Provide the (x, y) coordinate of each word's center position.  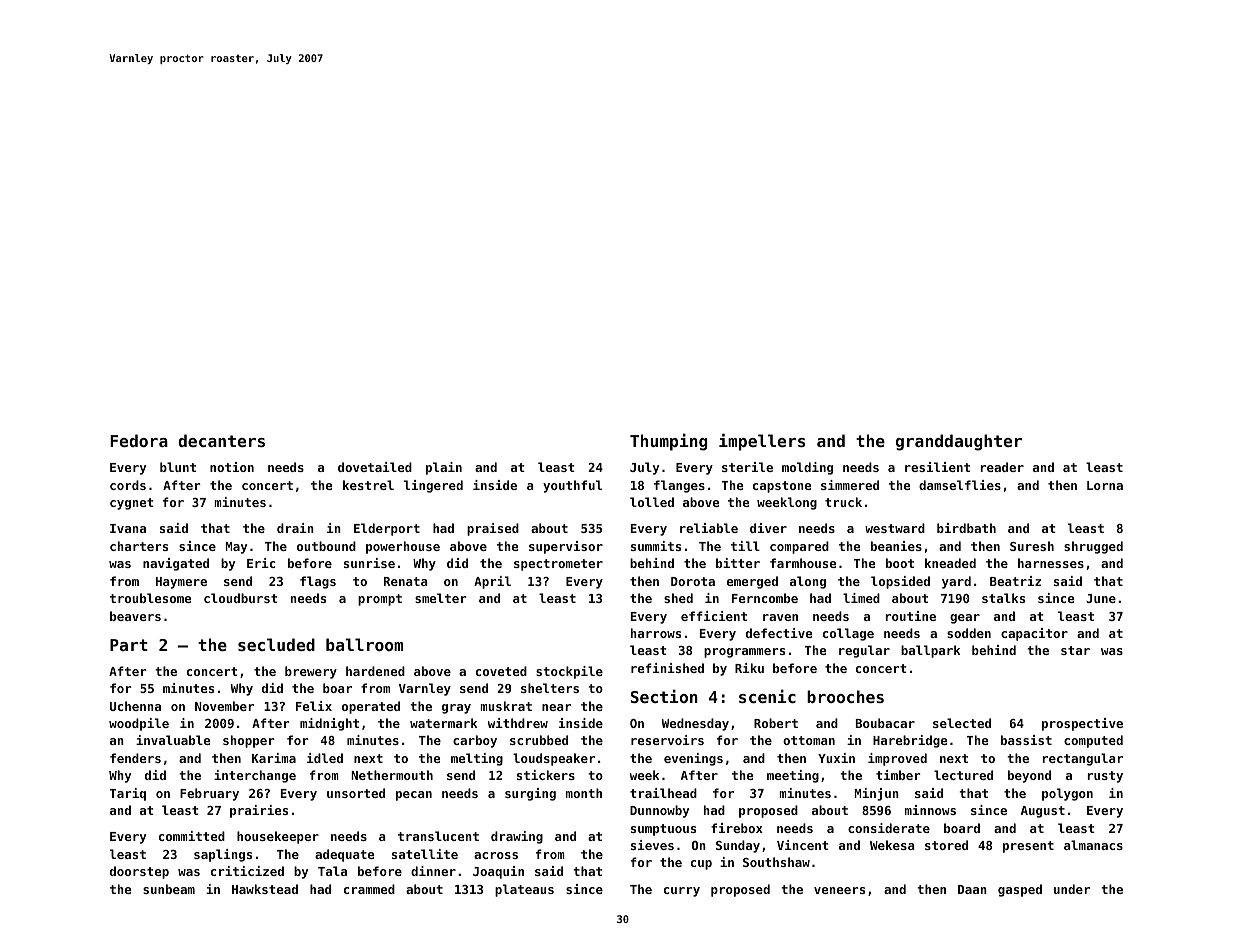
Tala (332, 871)
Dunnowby (659, 811)
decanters (221, 440)
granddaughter (959, 442)
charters (139, 546)
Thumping (668, 442)
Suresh (1032, 546)
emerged (752, 582)
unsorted (356, 793)
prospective (1082, 724)
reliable (709, 528)
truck (843, 502)
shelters (550, 688)
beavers (135, 616)
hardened (375, 671)
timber (898, 775)
